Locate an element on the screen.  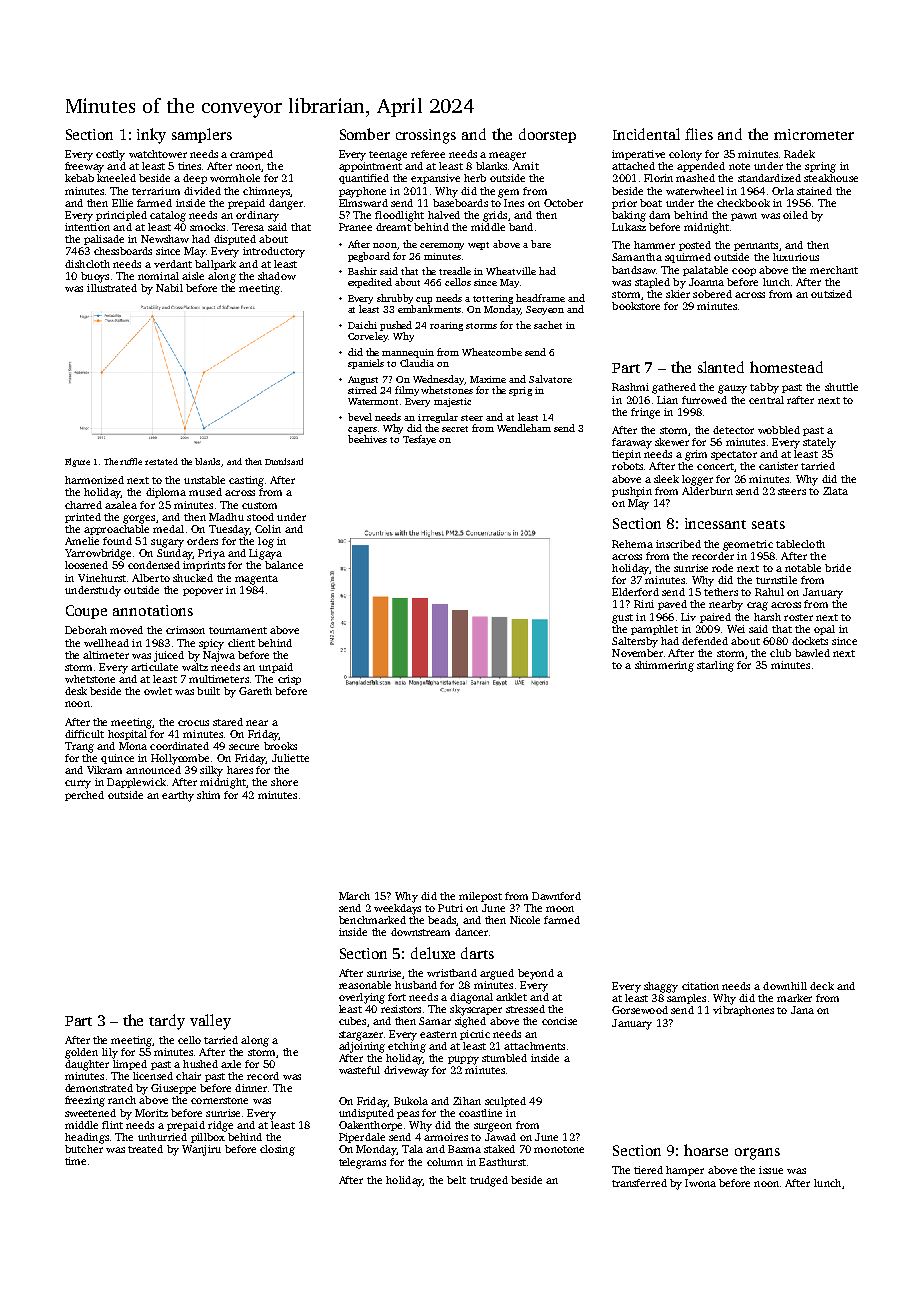
coordinated is located at coordinates (179, 746).
